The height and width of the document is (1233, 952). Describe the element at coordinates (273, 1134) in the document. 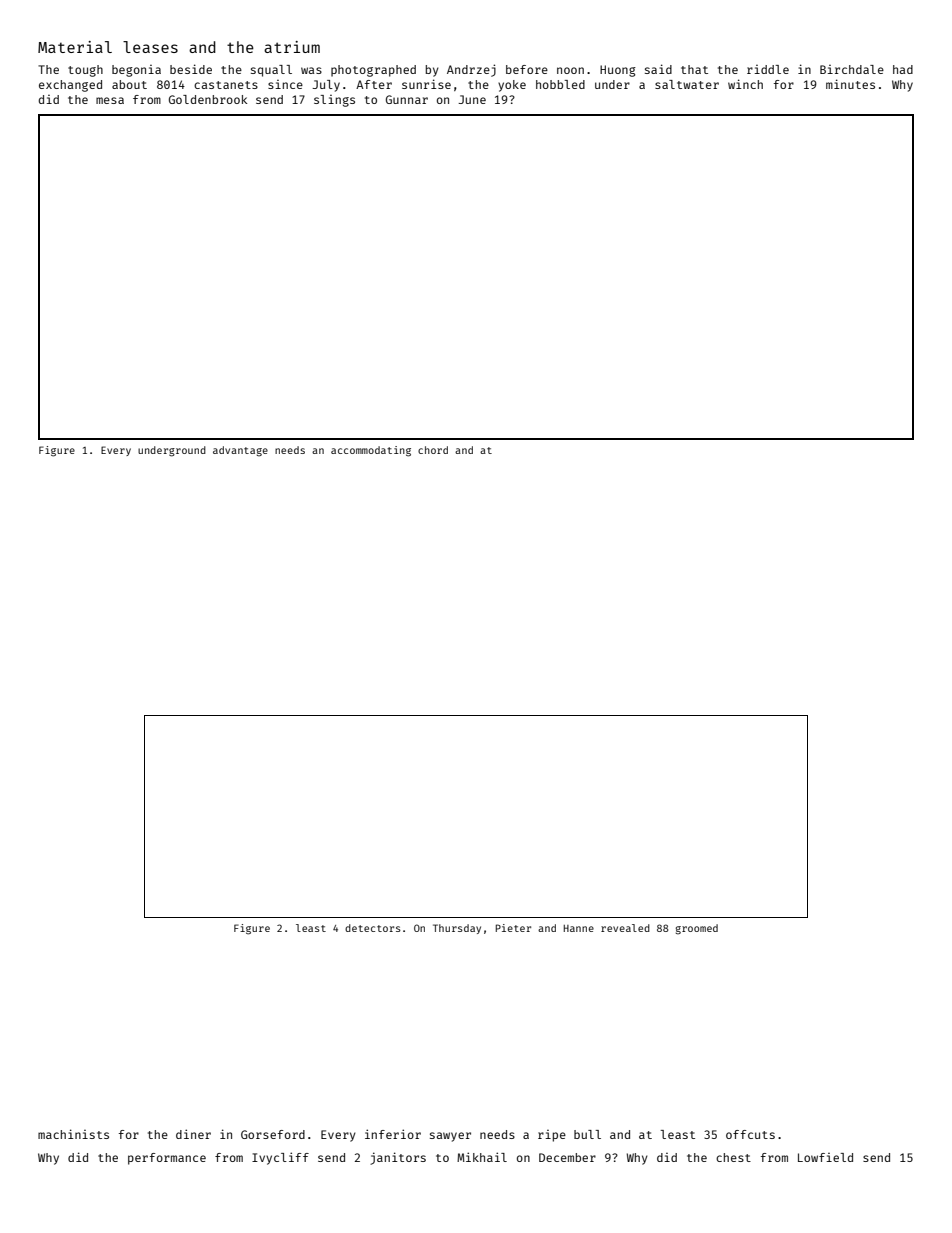

I see `Gorseford` at that location.
